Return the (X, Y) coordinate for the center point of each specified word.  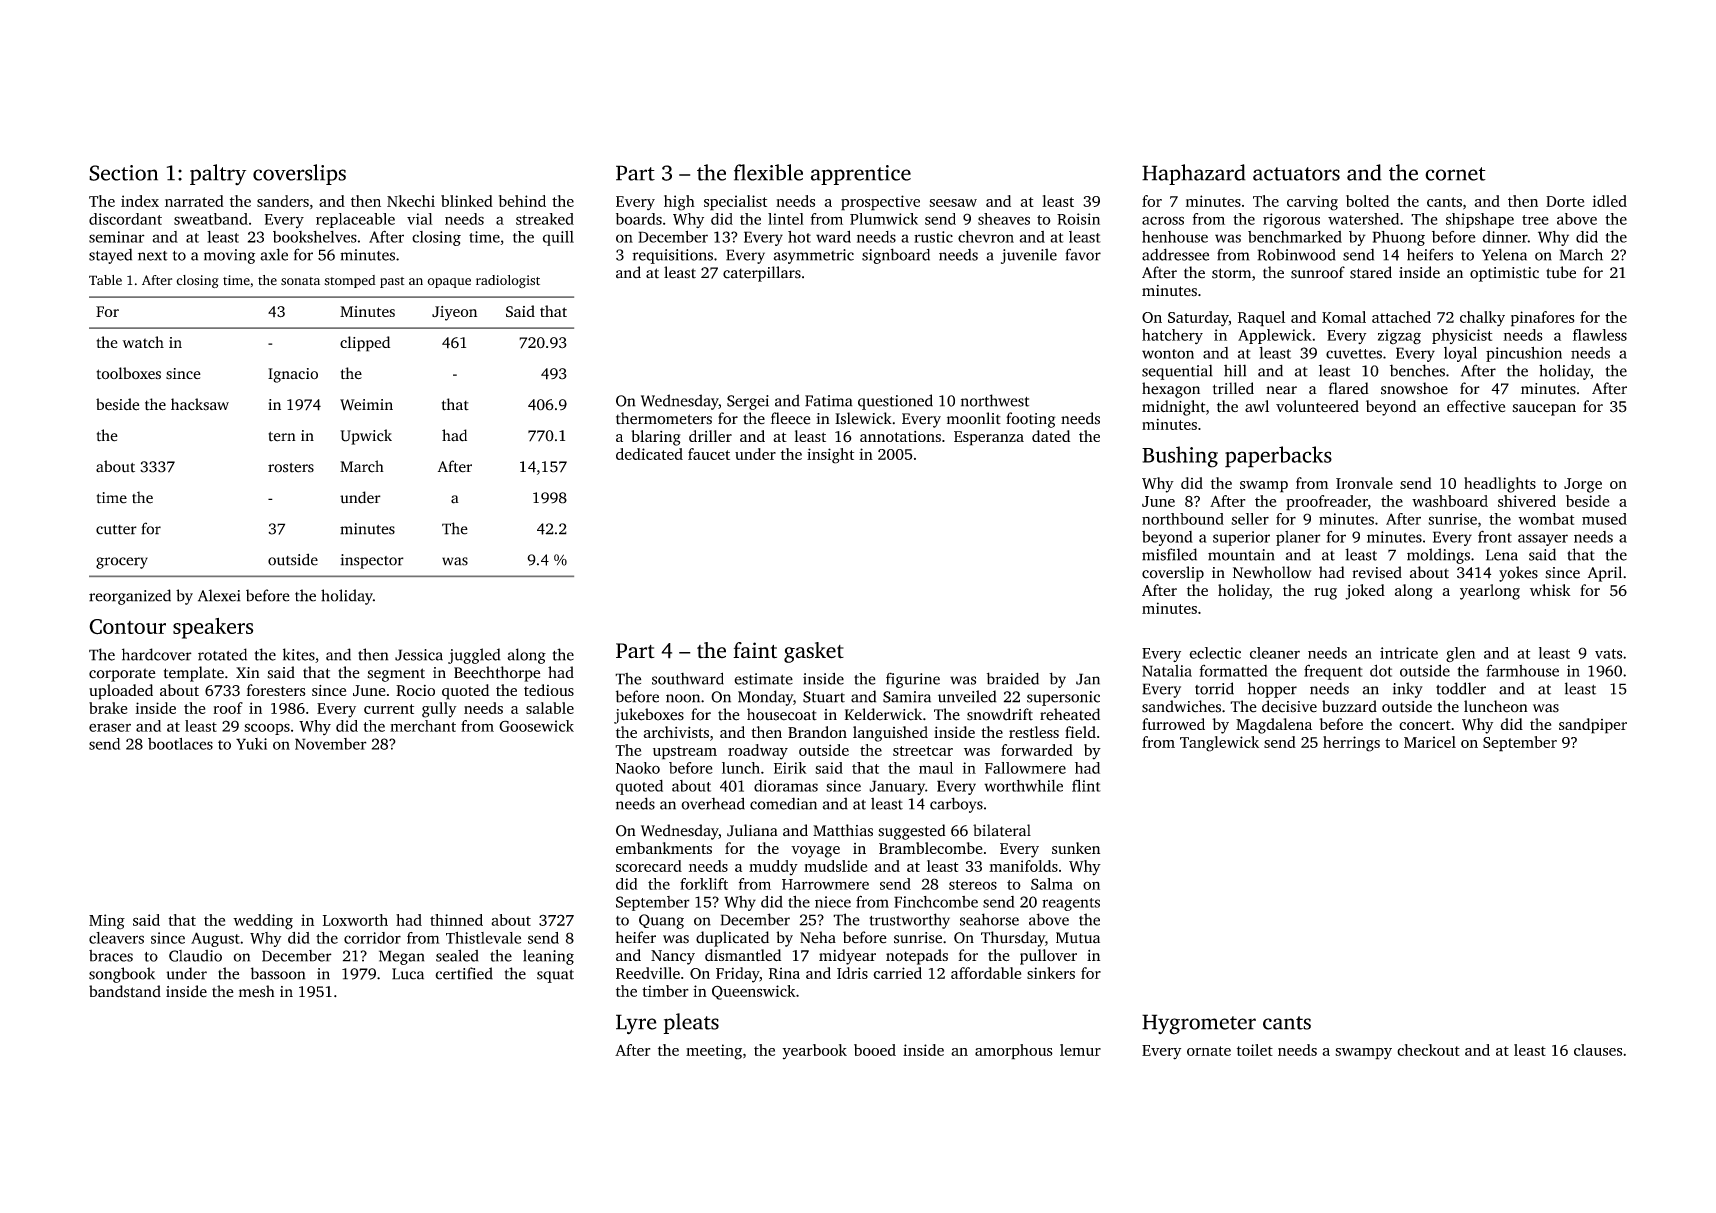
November (331, 744)
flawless (1600, 335)
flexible (768, 172)
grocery (122, 563)
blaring (656, 438)
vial (420, 219)
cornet (1455, 174)
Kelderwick (883, 714)
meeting (714, 1052)
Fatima (829, 401)
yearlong (1490, 592)
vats (1608, 654)
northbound (1183, 519)
